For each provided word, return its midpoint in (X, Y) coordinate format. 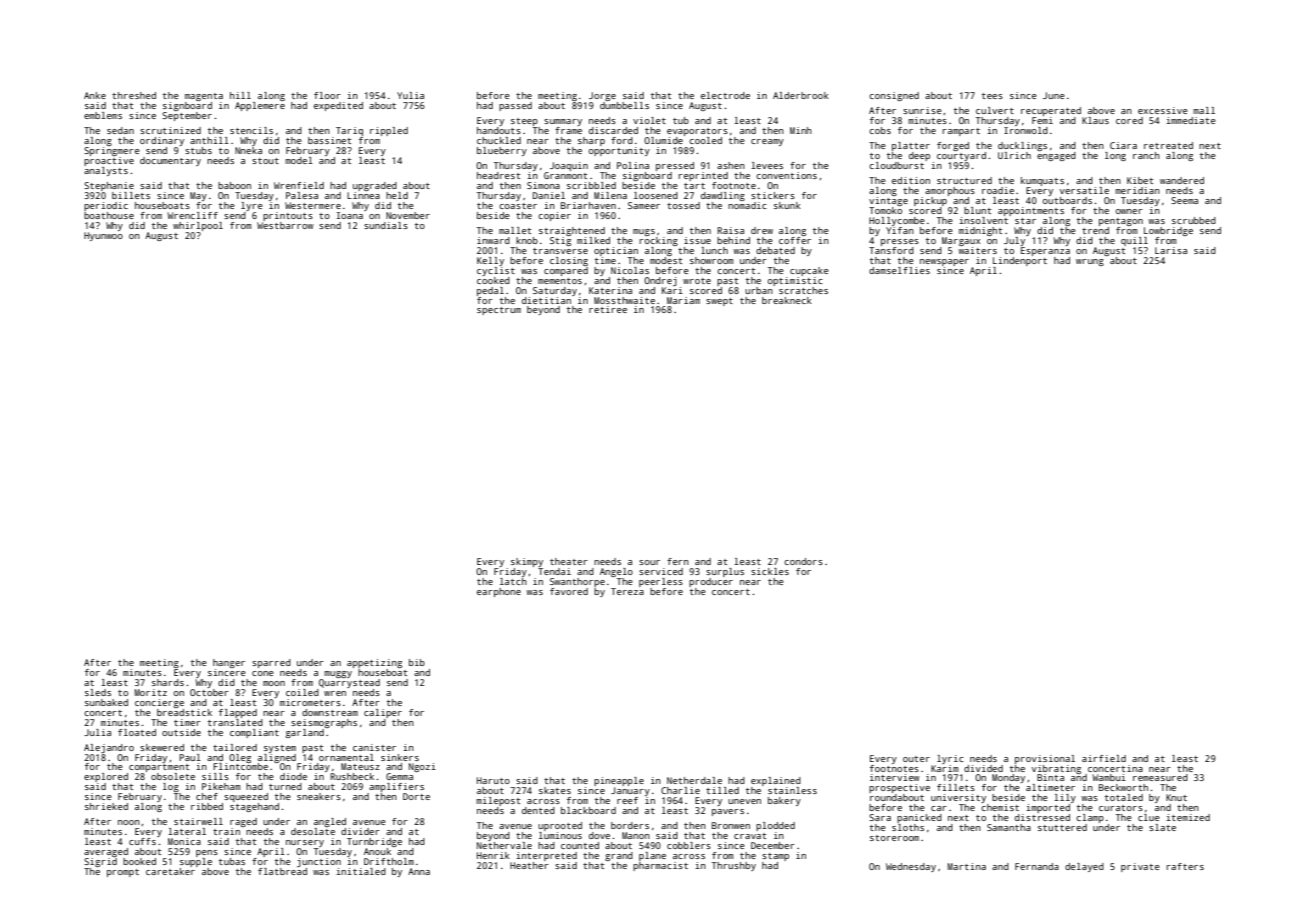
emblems (103, 115)
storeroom (894, 838)
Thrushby (734, 866)
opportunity (619, 151)
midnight (981, 231)
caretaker (170, 871)
